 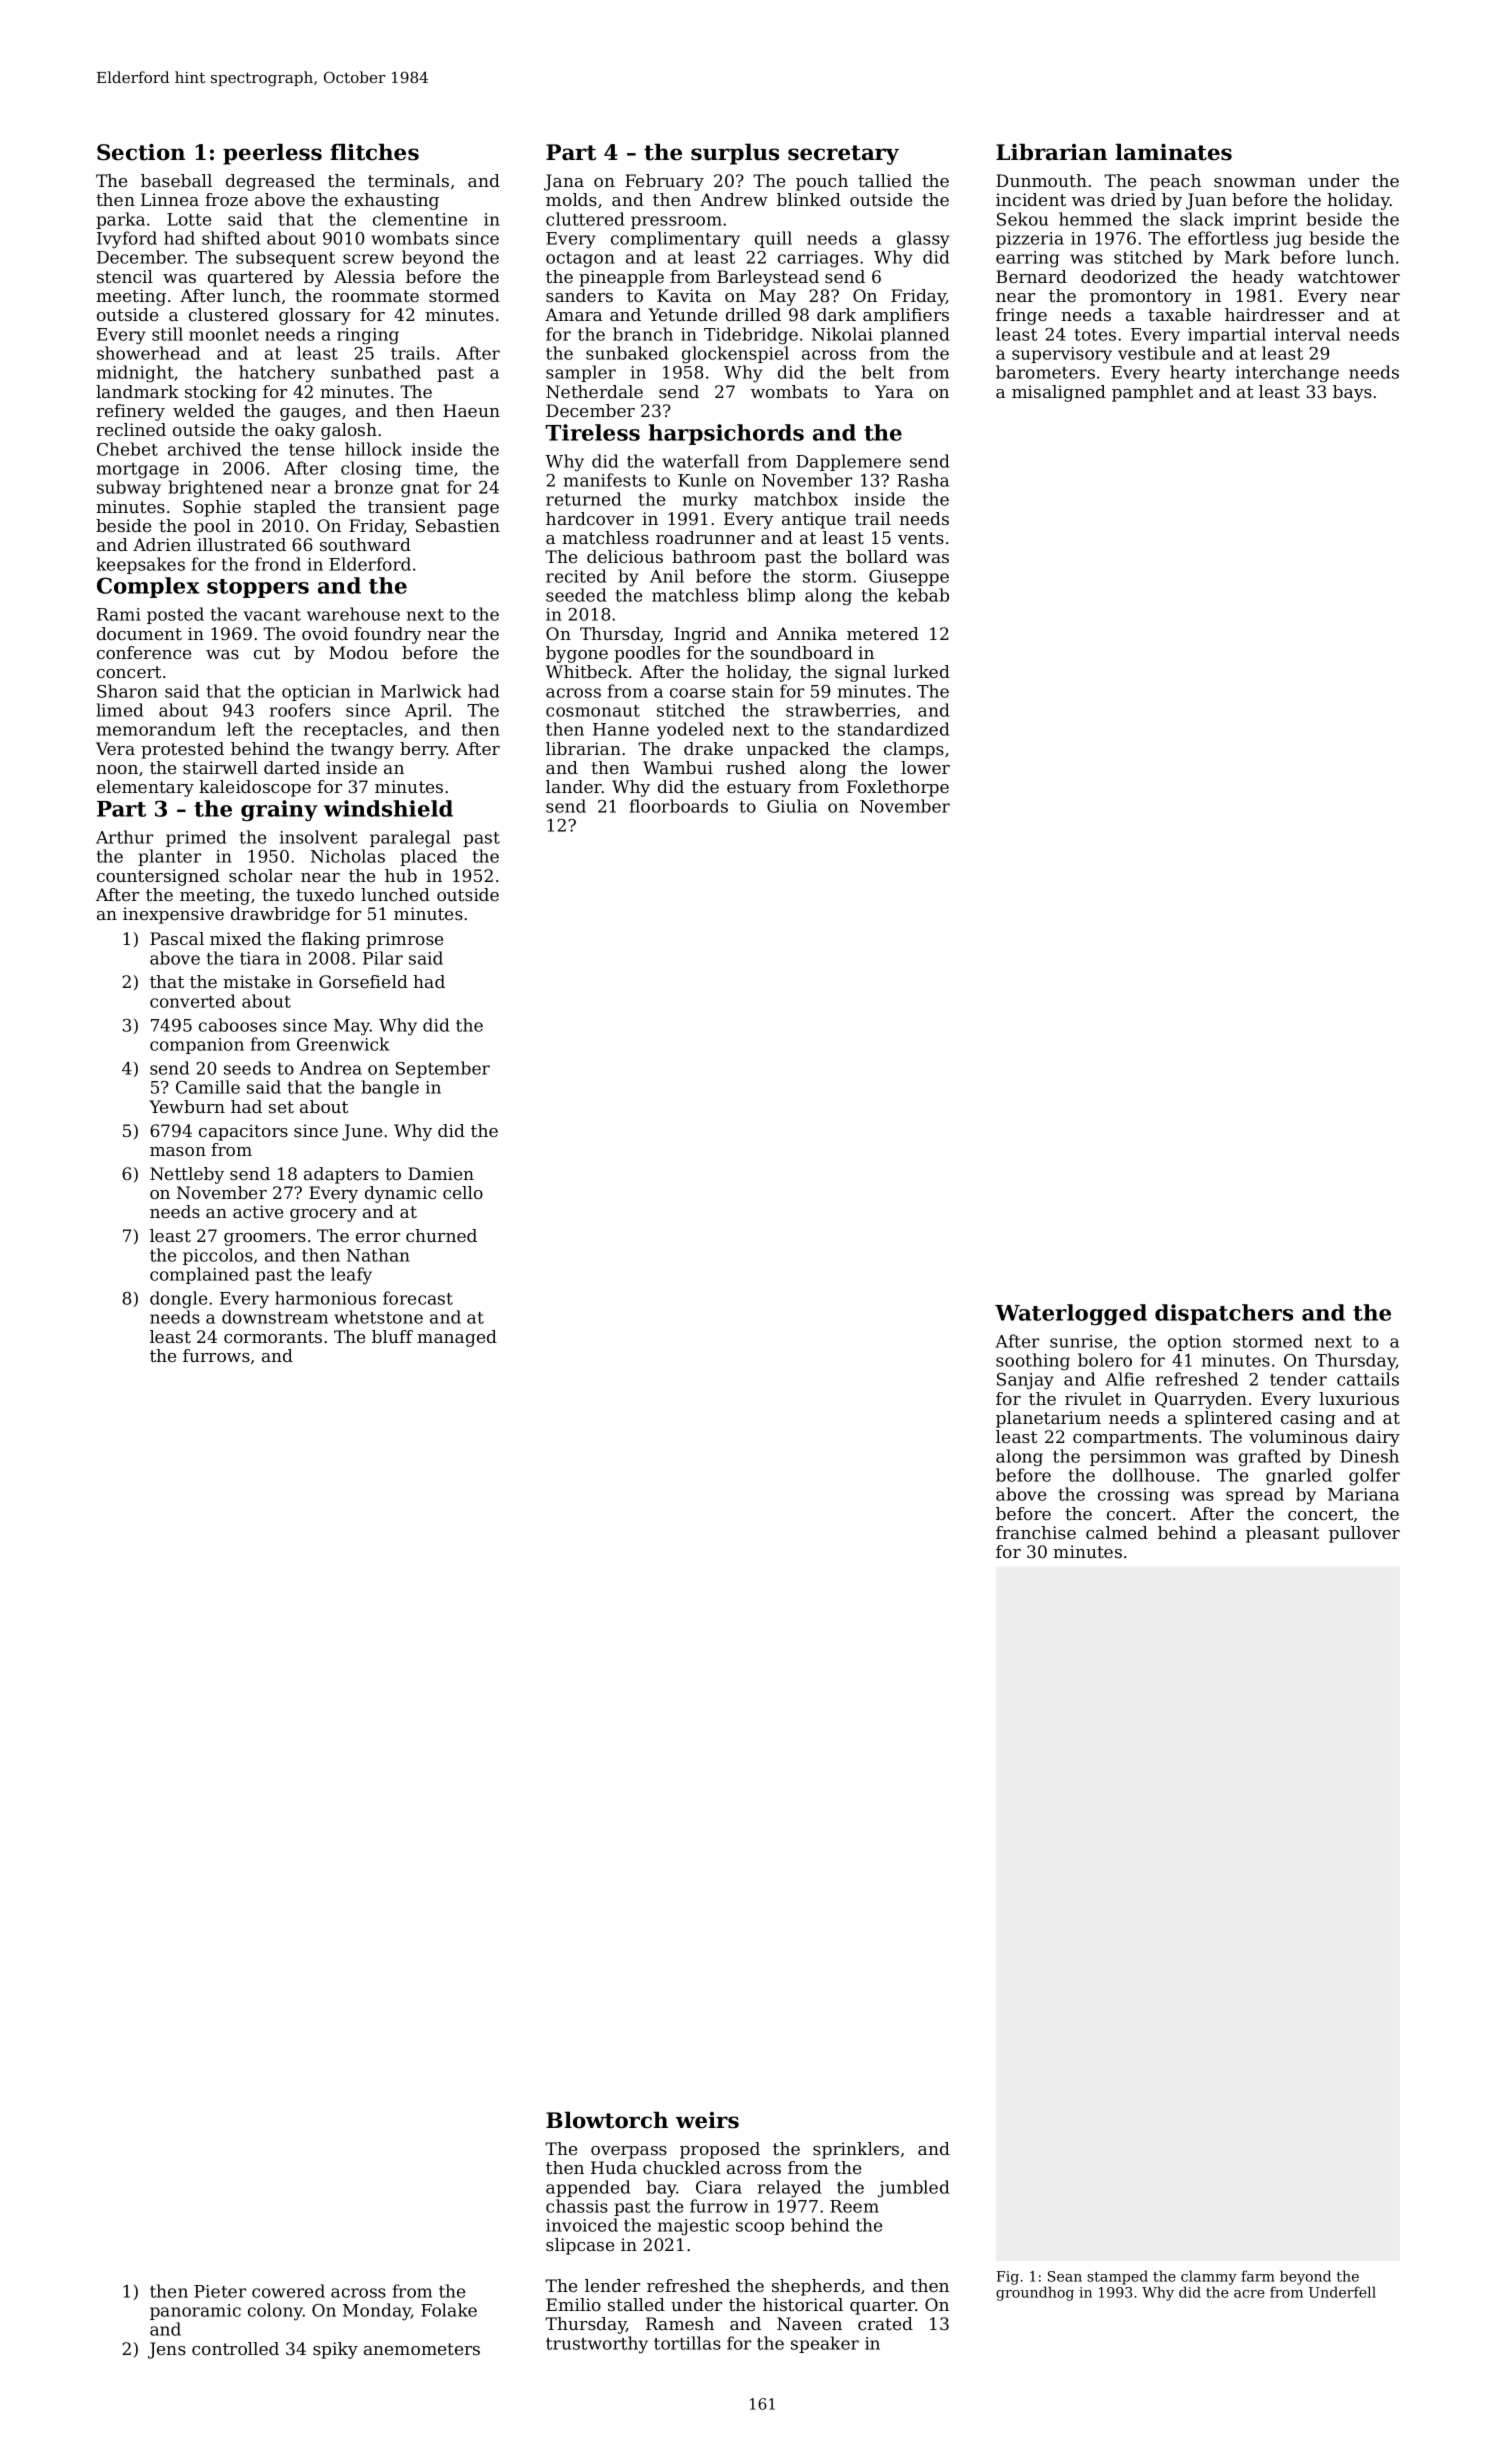 I want to click on Section, so click(x=141, y=152).
